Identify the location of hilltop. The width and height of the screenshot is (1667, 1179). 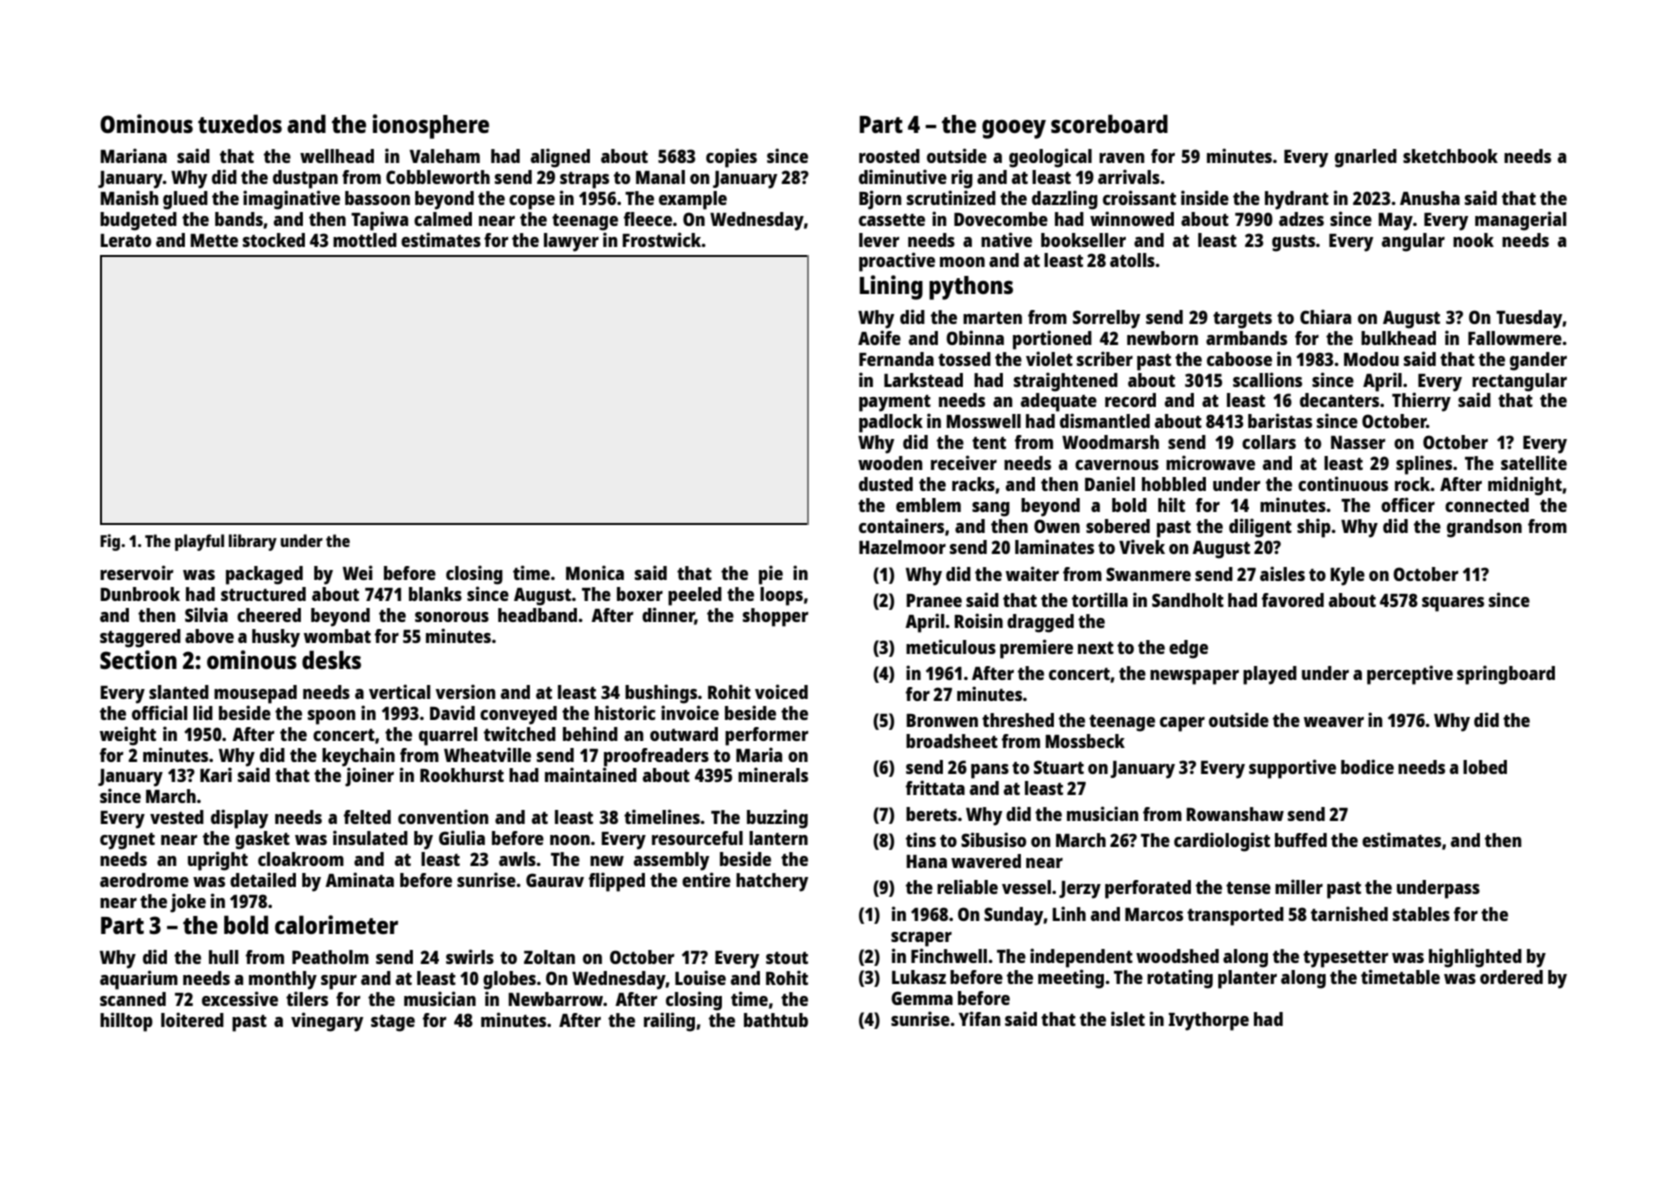
(126, 1022).
